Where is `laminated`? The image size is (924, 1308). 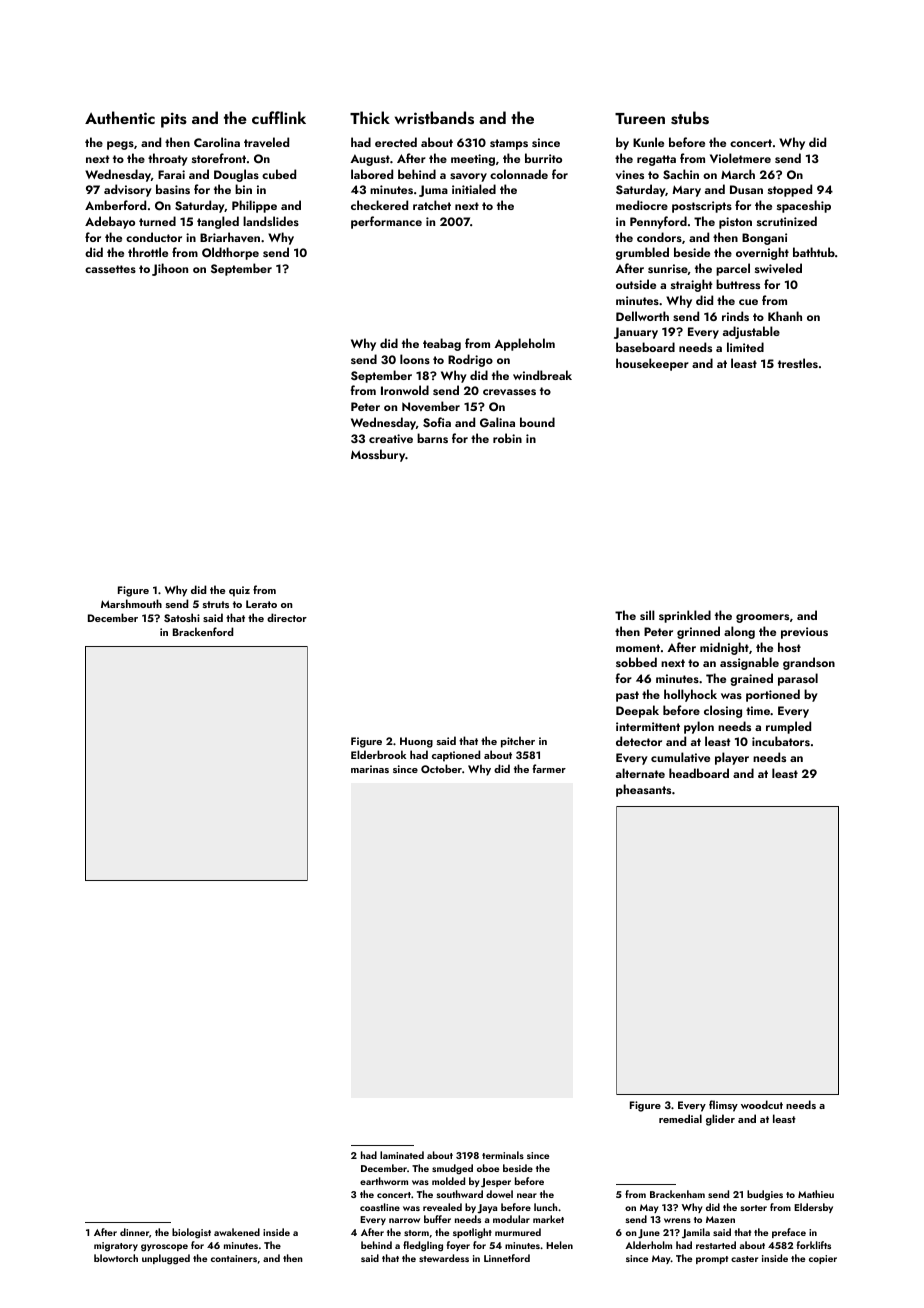 laminated is located at coordinates (402, 1155).
